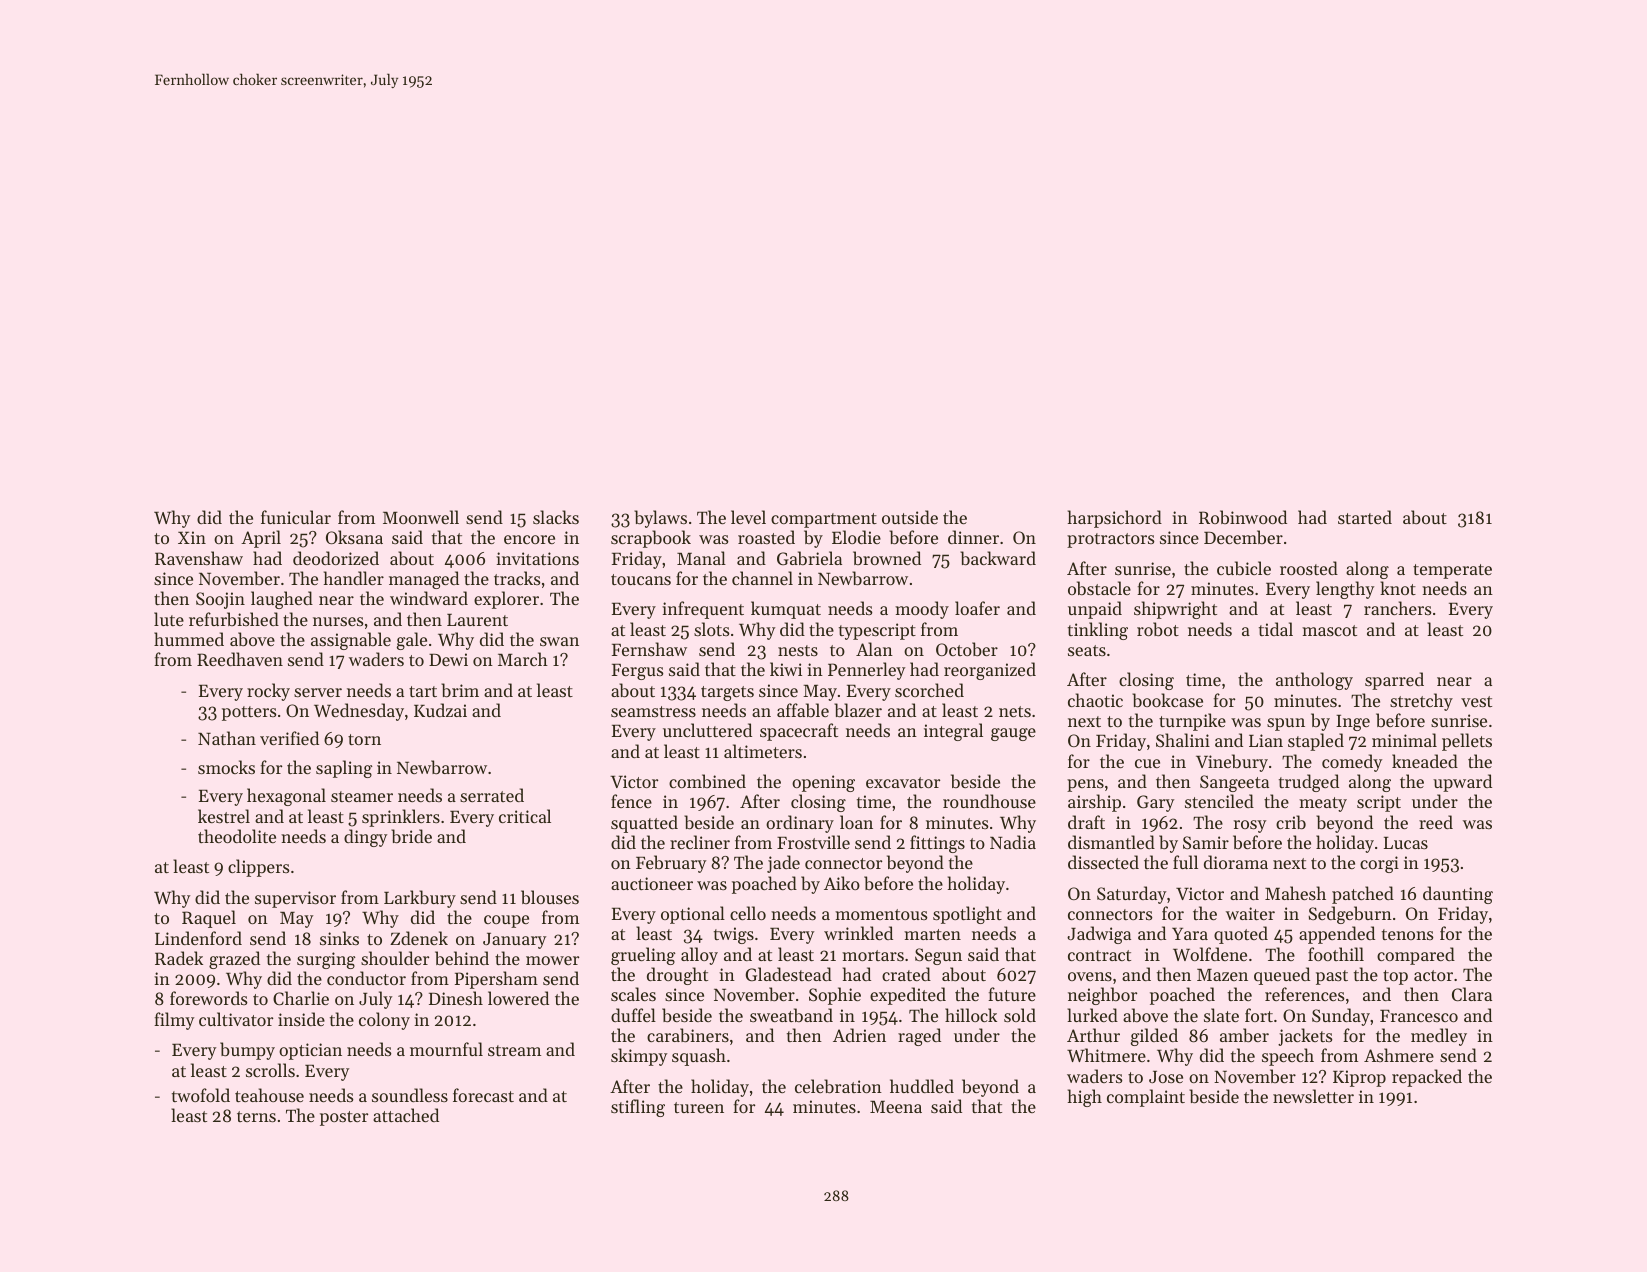  Describe the element at coordinates (1421, 702) in the screenshot. I see `stretchy` at that location.
